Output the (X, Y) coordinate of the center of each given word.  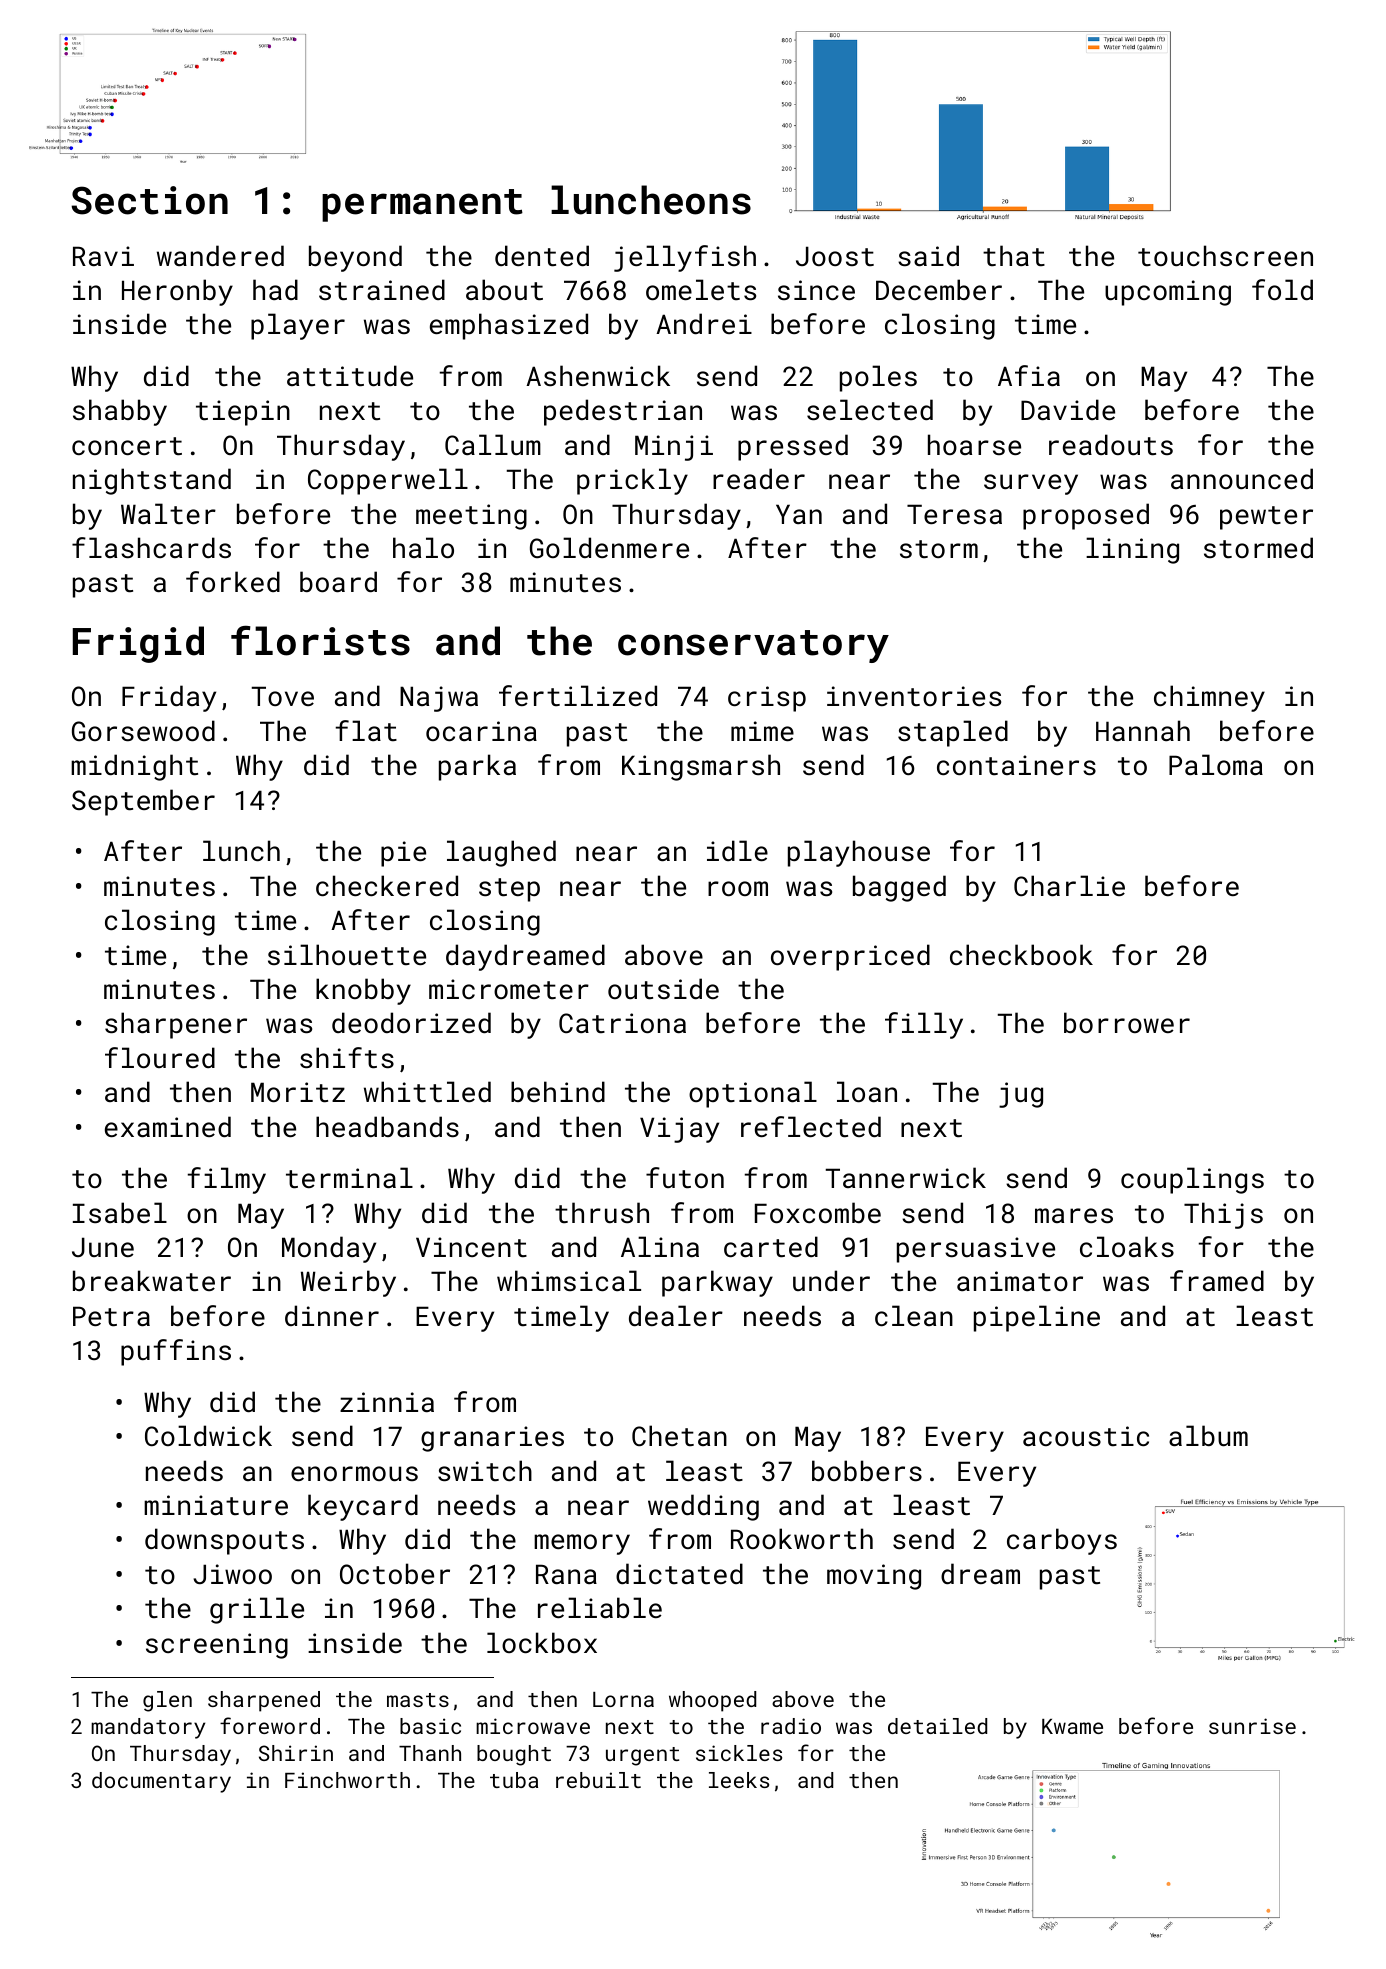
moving (874, 1577)
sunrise (1252, 1726)
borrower (1127, 1022)
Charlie (1069, 885)
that (1014, 255)
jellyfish (685, 258)
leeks (739, 1780)
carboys (1062, 1541)
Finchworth (347, 1780)
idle (737, 850)
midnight (134, 767)
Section (149, 200)
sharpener (176, 1025)
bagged (899, 888)
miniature (216, 1505)
